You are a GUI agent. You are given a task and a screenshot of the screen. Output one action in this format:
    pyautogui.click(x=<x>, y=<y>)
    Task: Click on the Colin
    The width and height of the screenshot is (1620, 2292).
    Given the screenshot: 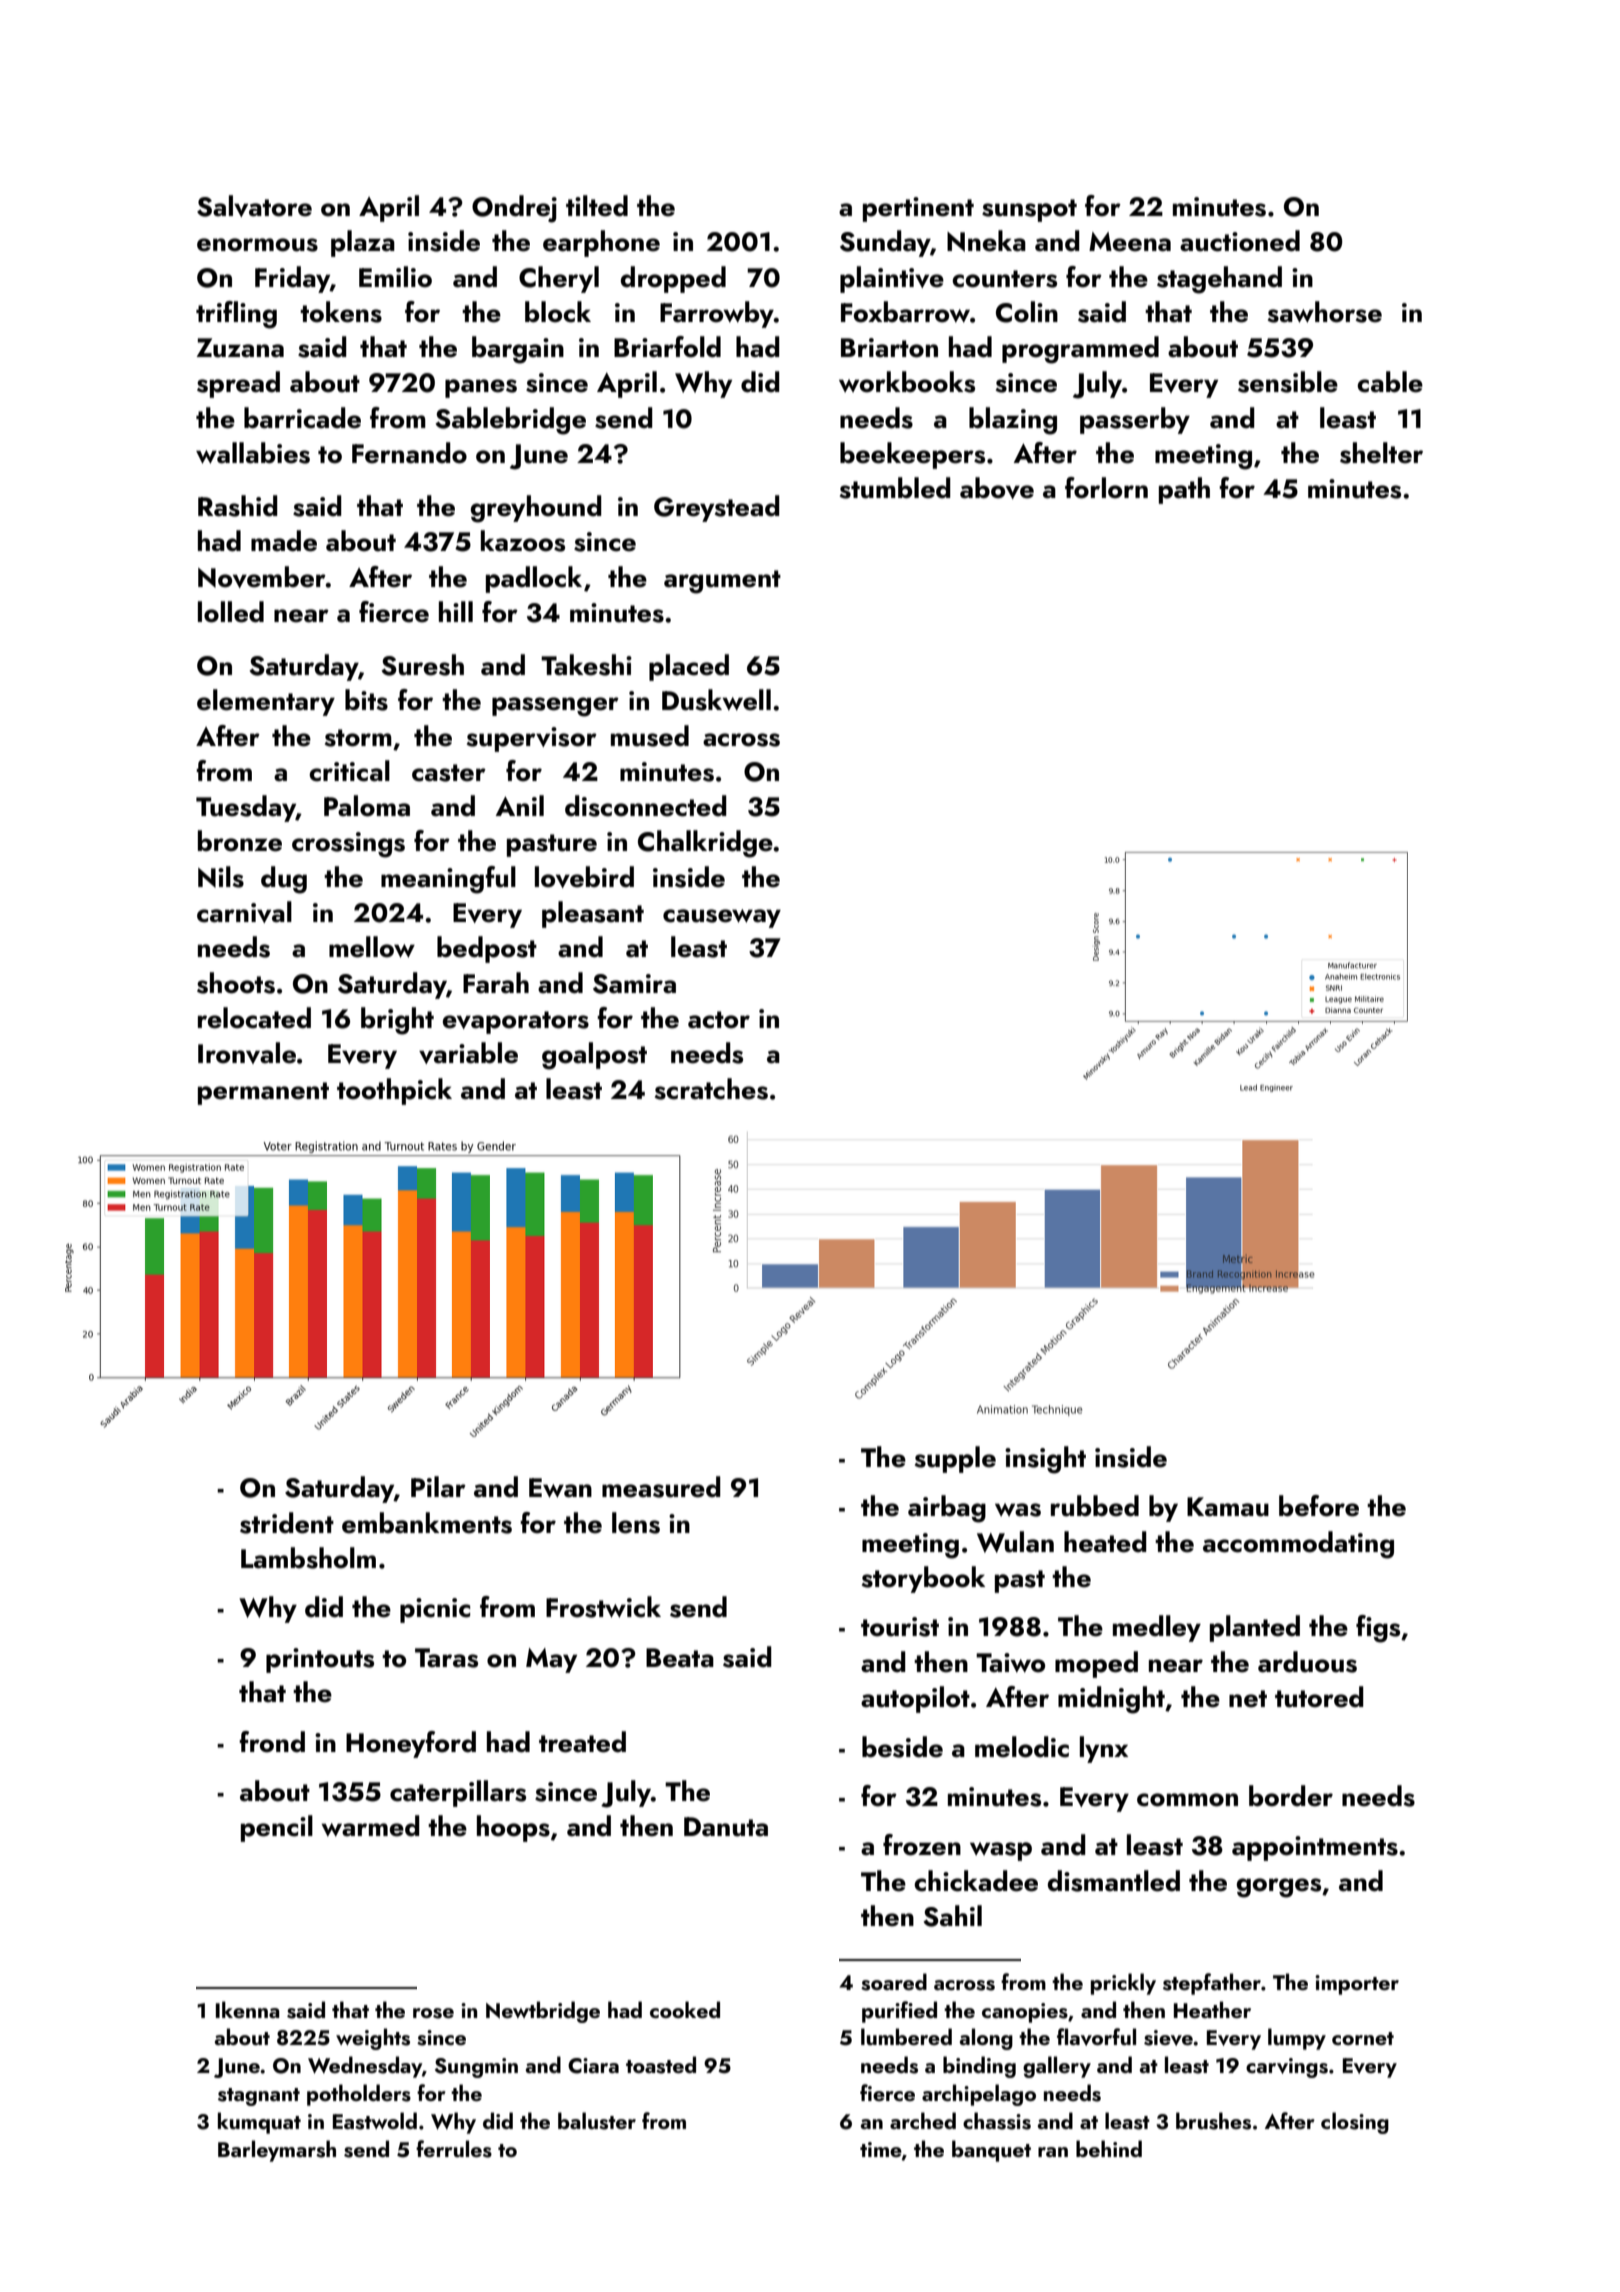 What is the action you would take?
    pyautogui.click(x=1027, y=312)
